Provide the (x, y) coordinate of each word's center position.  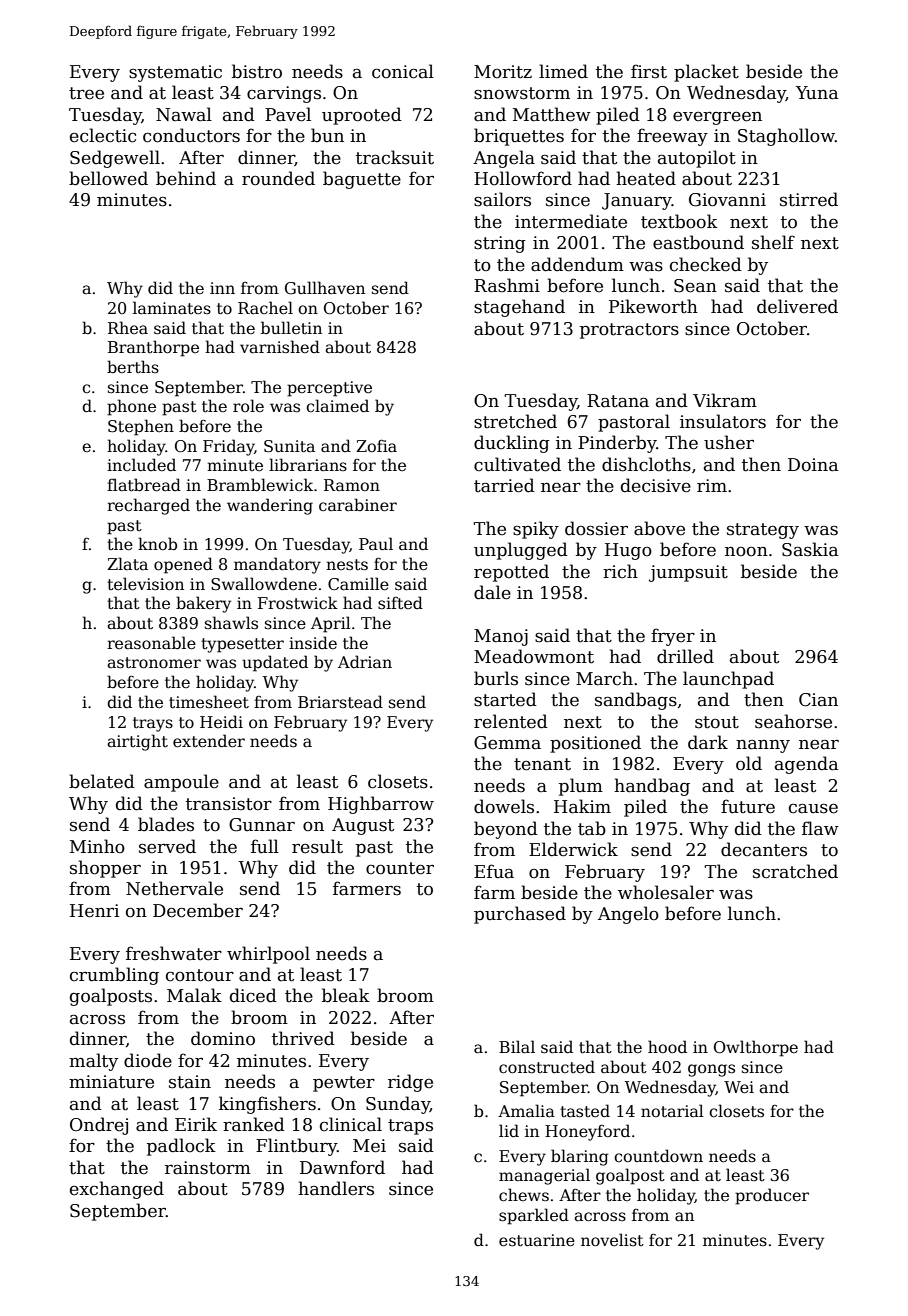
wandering (270, 506)
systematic (175, 73)
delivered (797, 306)
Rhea (128, 328)
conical (403, 71)
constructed (547, 1067)
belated (102, 781)
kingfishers (267, 1105)
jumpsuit (688, 573)
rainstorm (208, 1168)
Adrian (365, 661)
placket (706, 73)
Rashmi (507, 285)
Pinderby (617, 444)
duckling (512, 444)
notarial (672, 1110)
